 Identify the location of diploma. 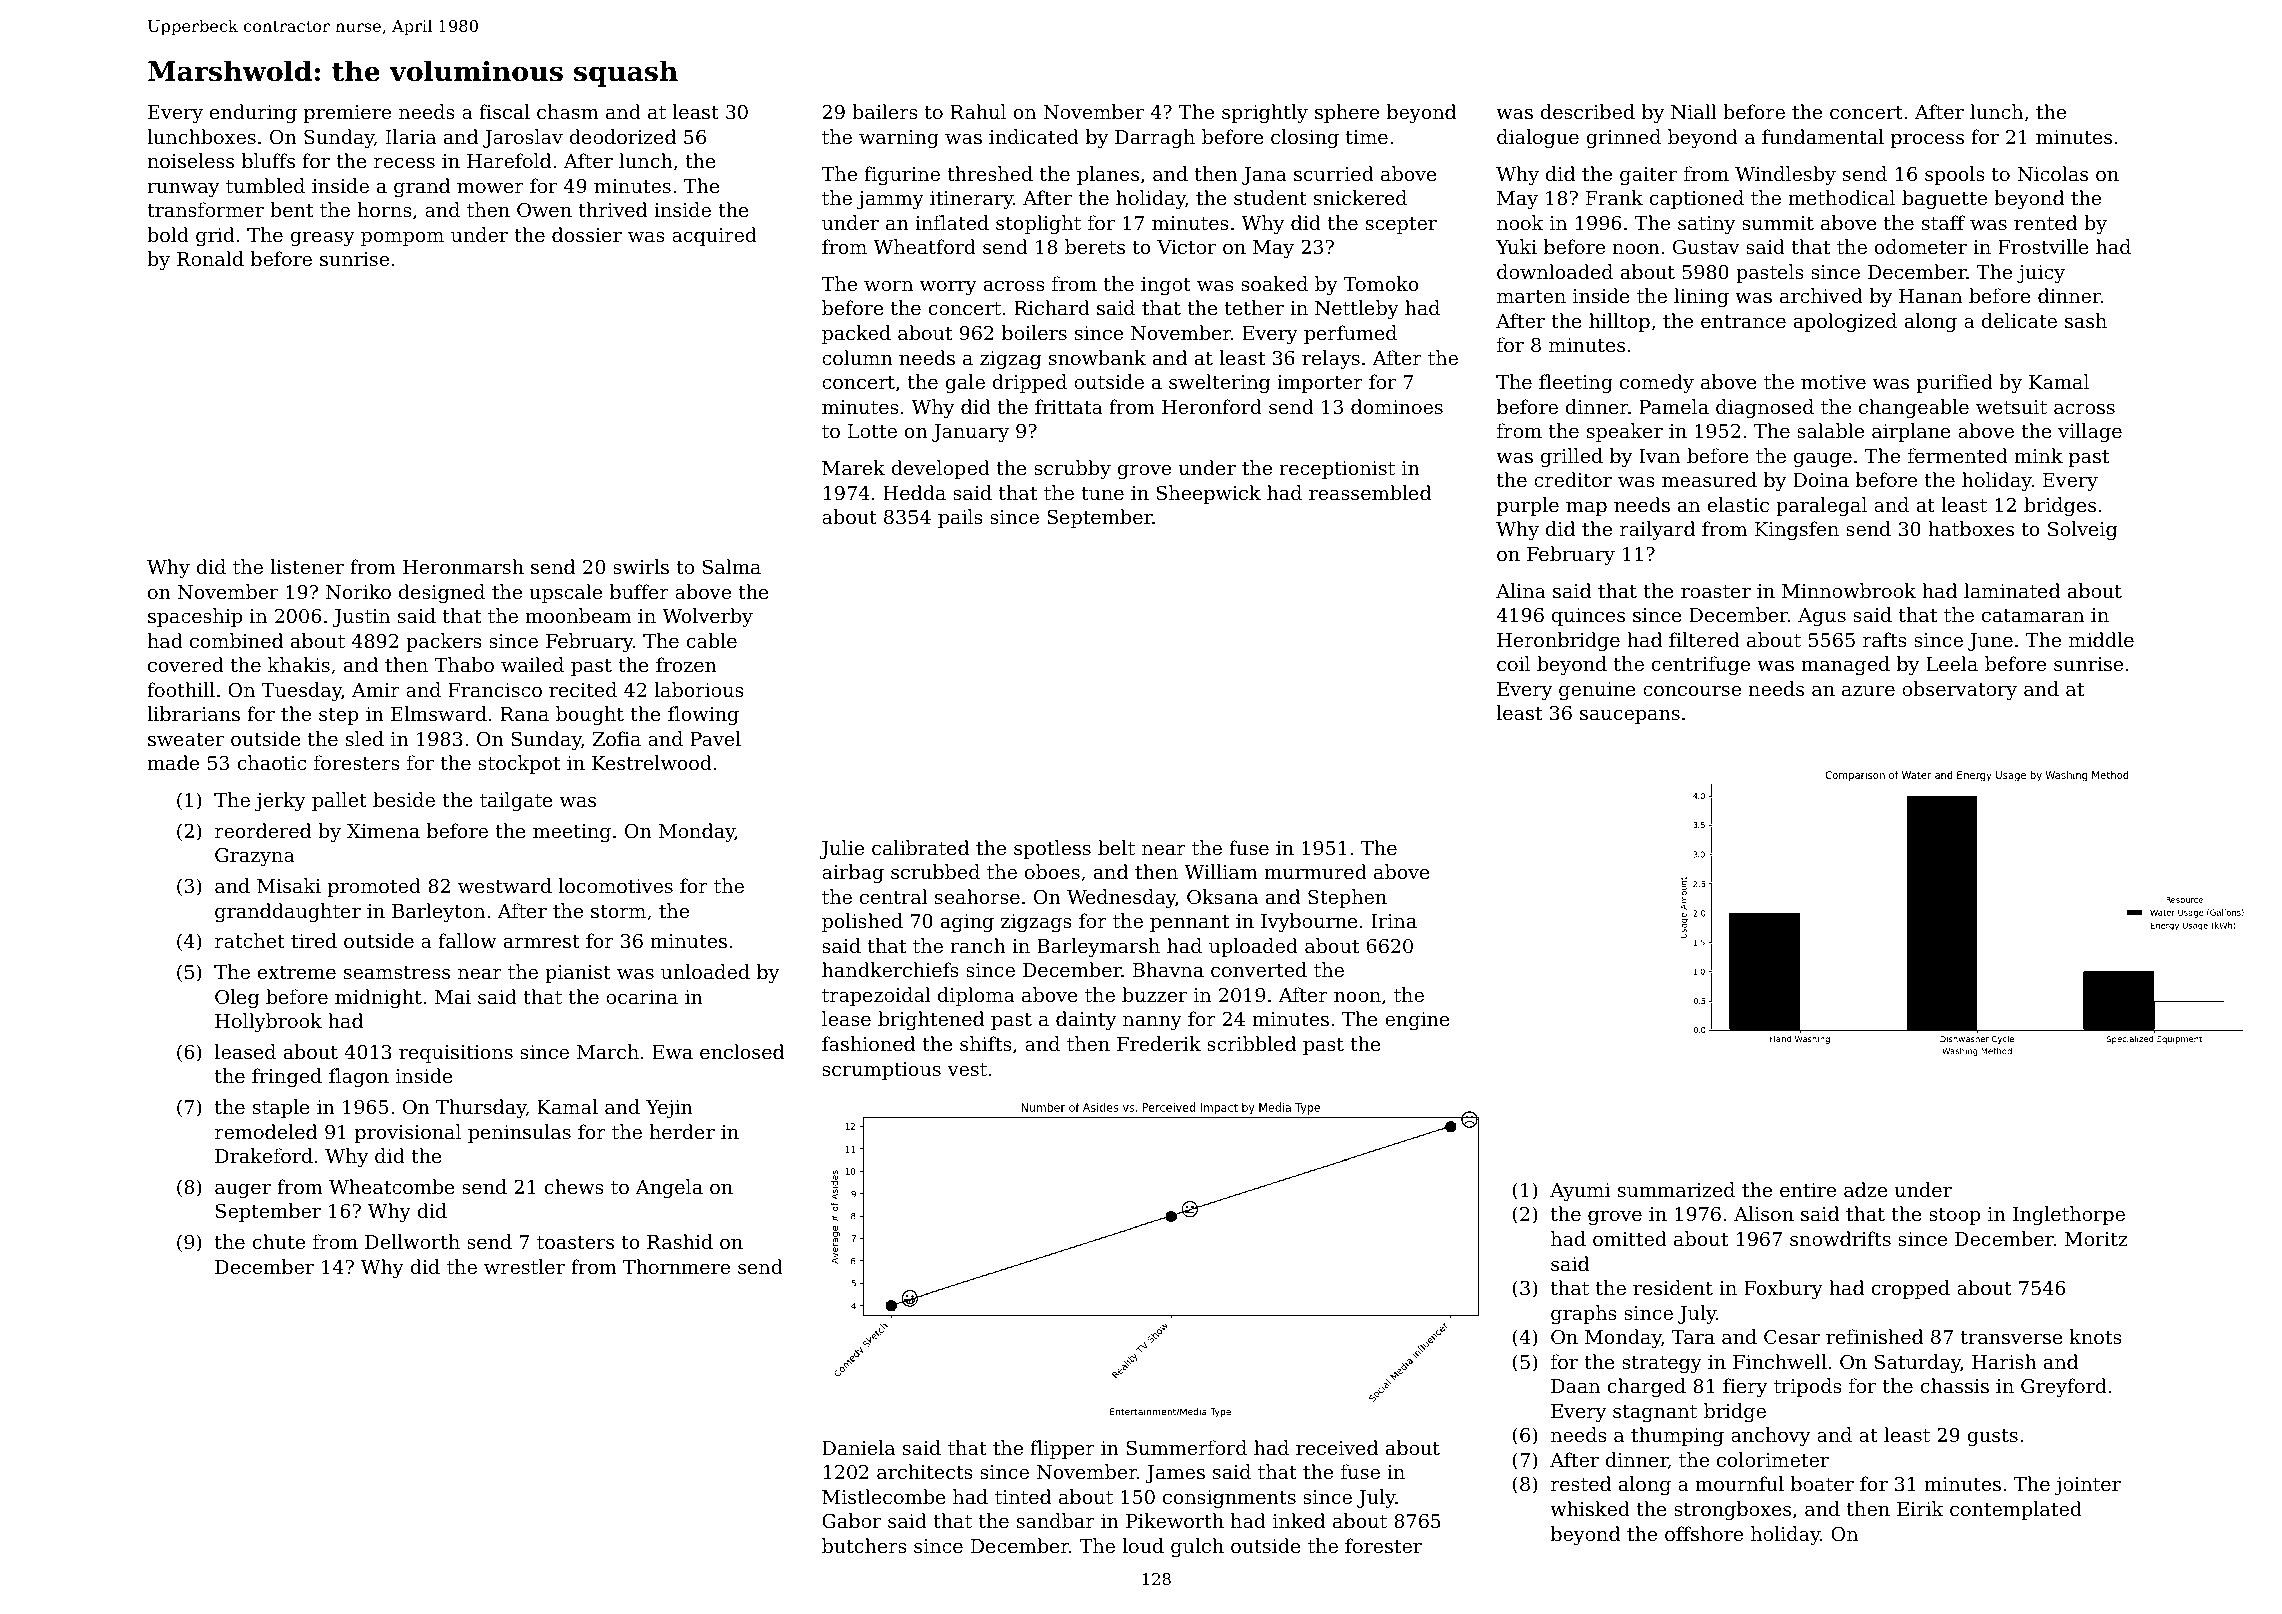
(976, 996).
